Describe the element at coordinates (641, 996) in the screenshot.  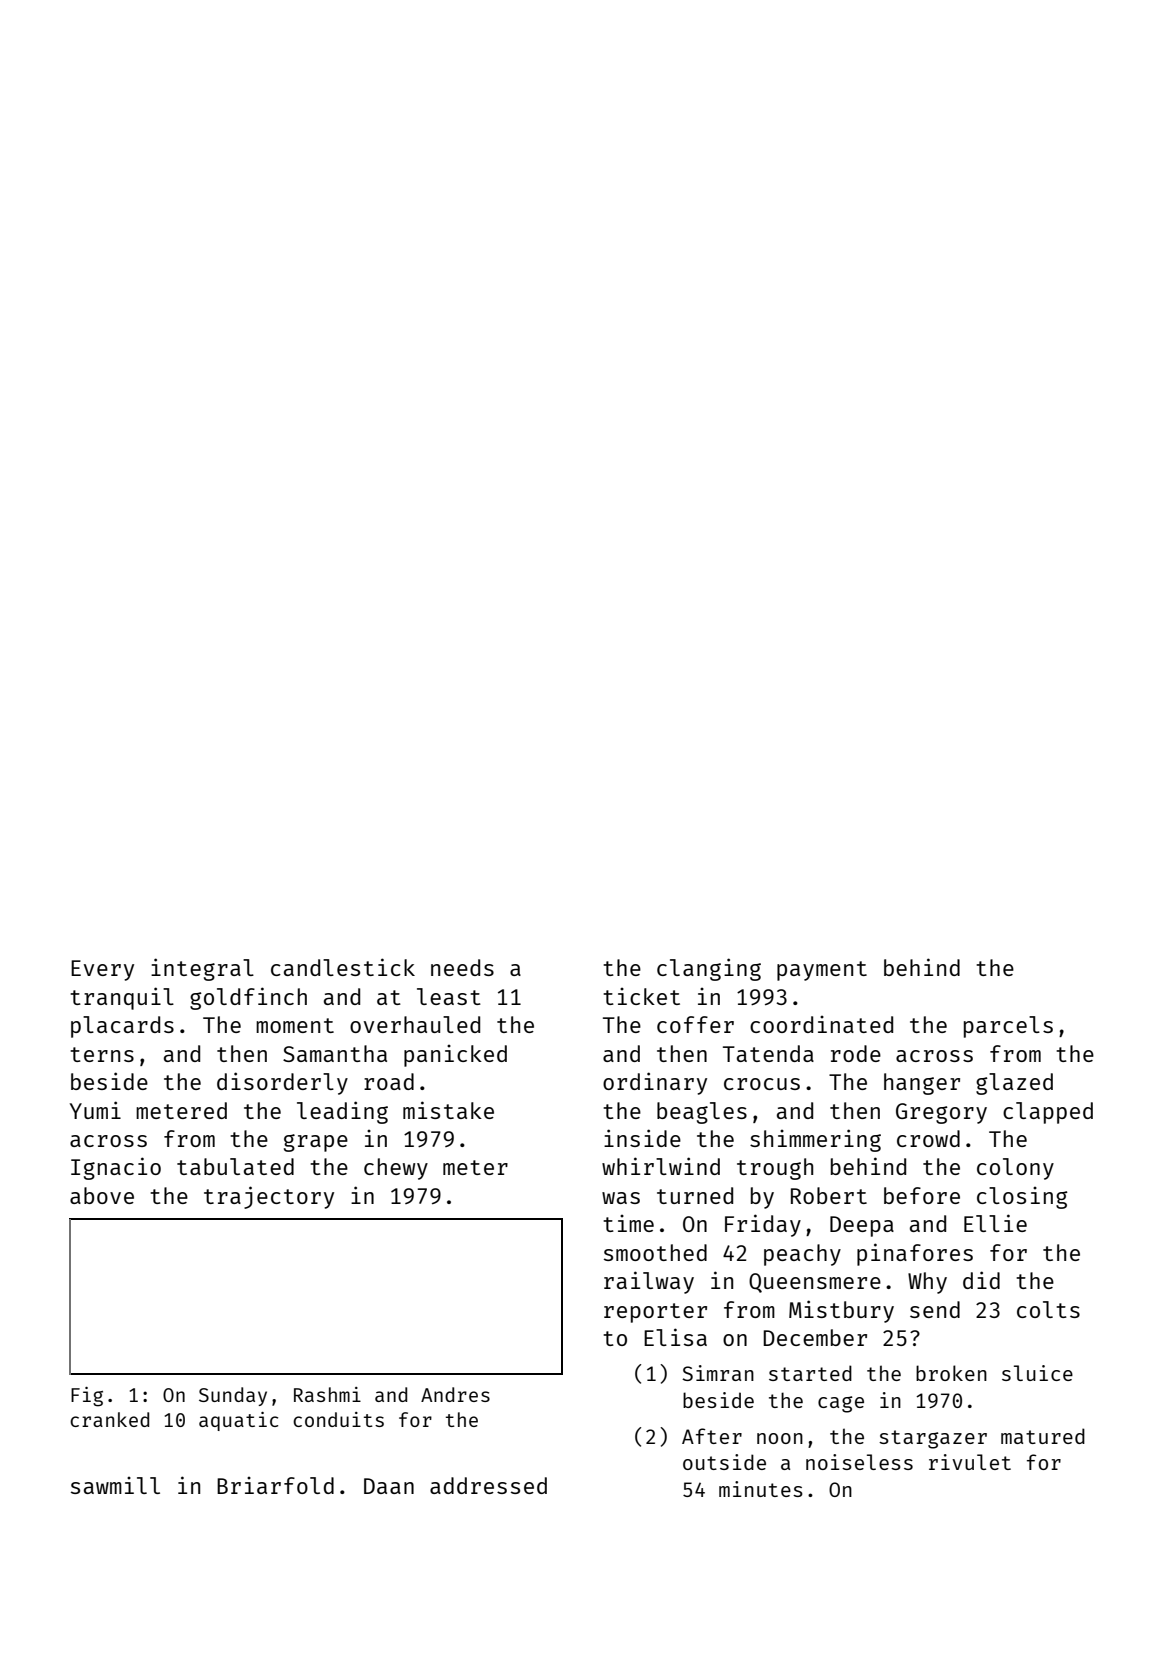
I see `ticket` at that location.
